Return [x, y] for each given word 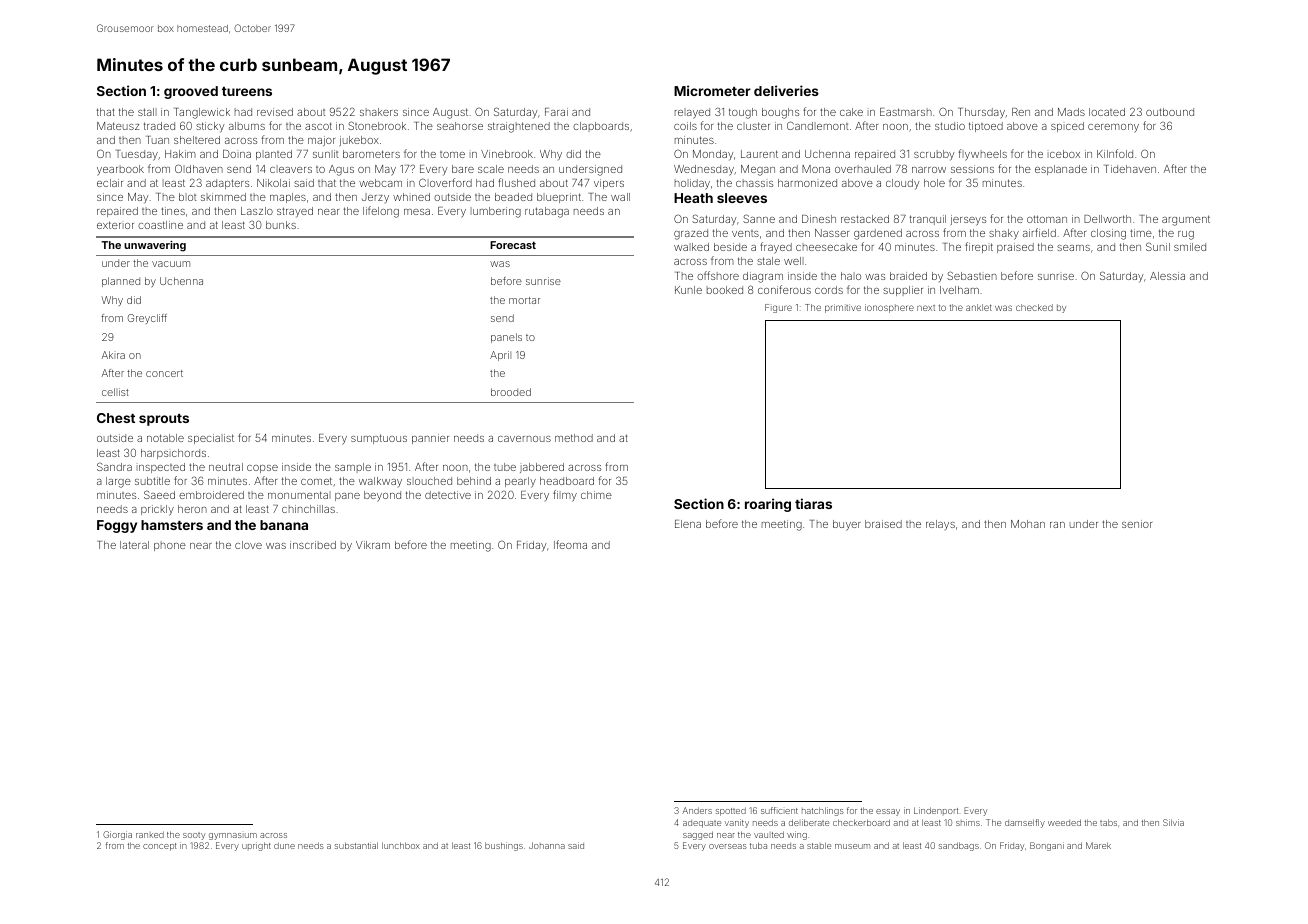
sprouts [164, 420]
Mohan [1028, 524]
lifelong [381, 212]
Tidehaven [1130, 169]
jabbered [542, 468]
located [1107, 112]
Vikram [373, 545]
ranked [150, 834]
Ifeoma [570, 544]
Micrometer [712, 90]
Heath [693, 198]
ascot [318, 126]
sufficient [779, 810]
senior [1137, 524]
